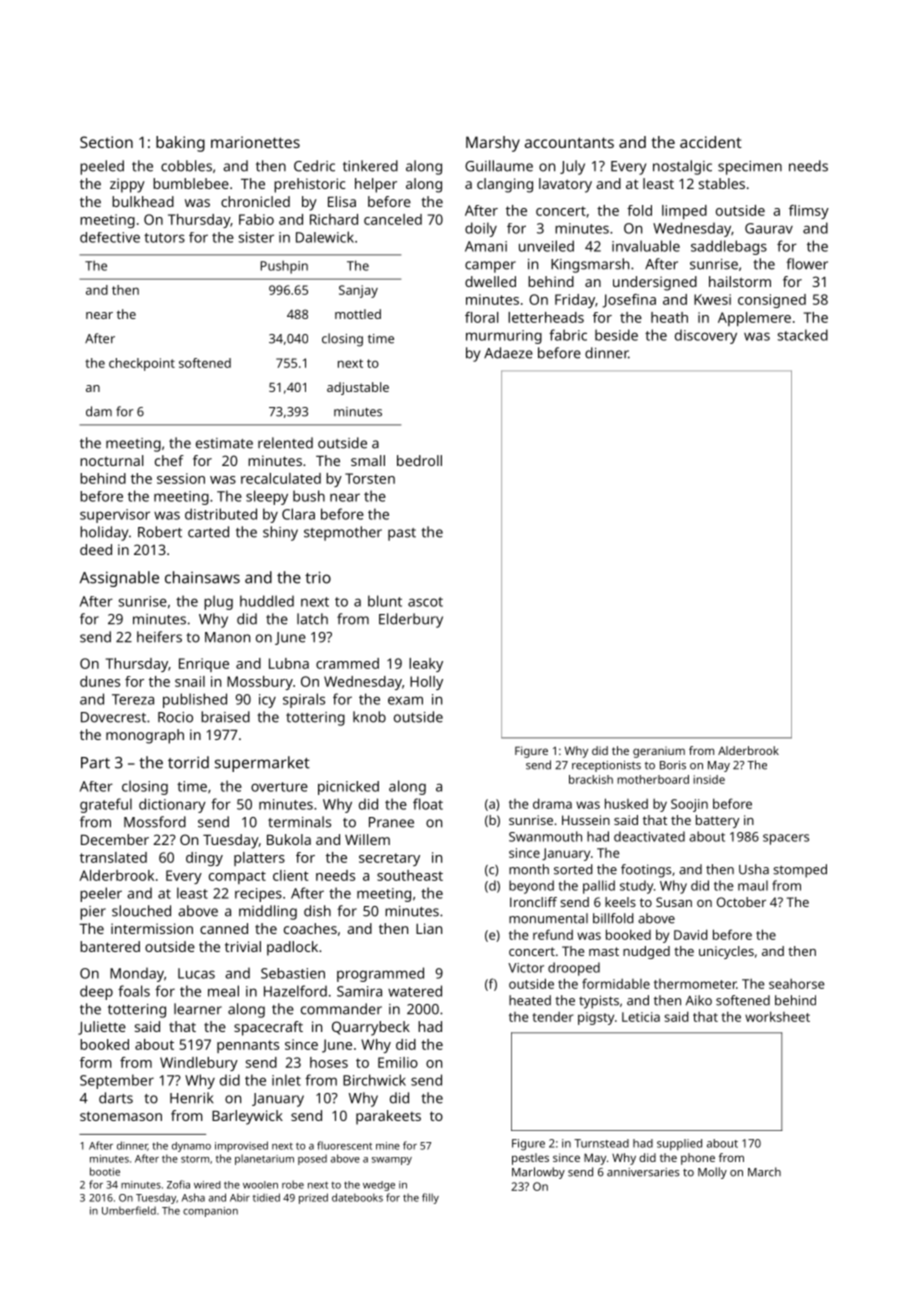  What do you see at coordinates (636, 887) in the screenshot?
I see `study` at bounding box center [636, 887].
